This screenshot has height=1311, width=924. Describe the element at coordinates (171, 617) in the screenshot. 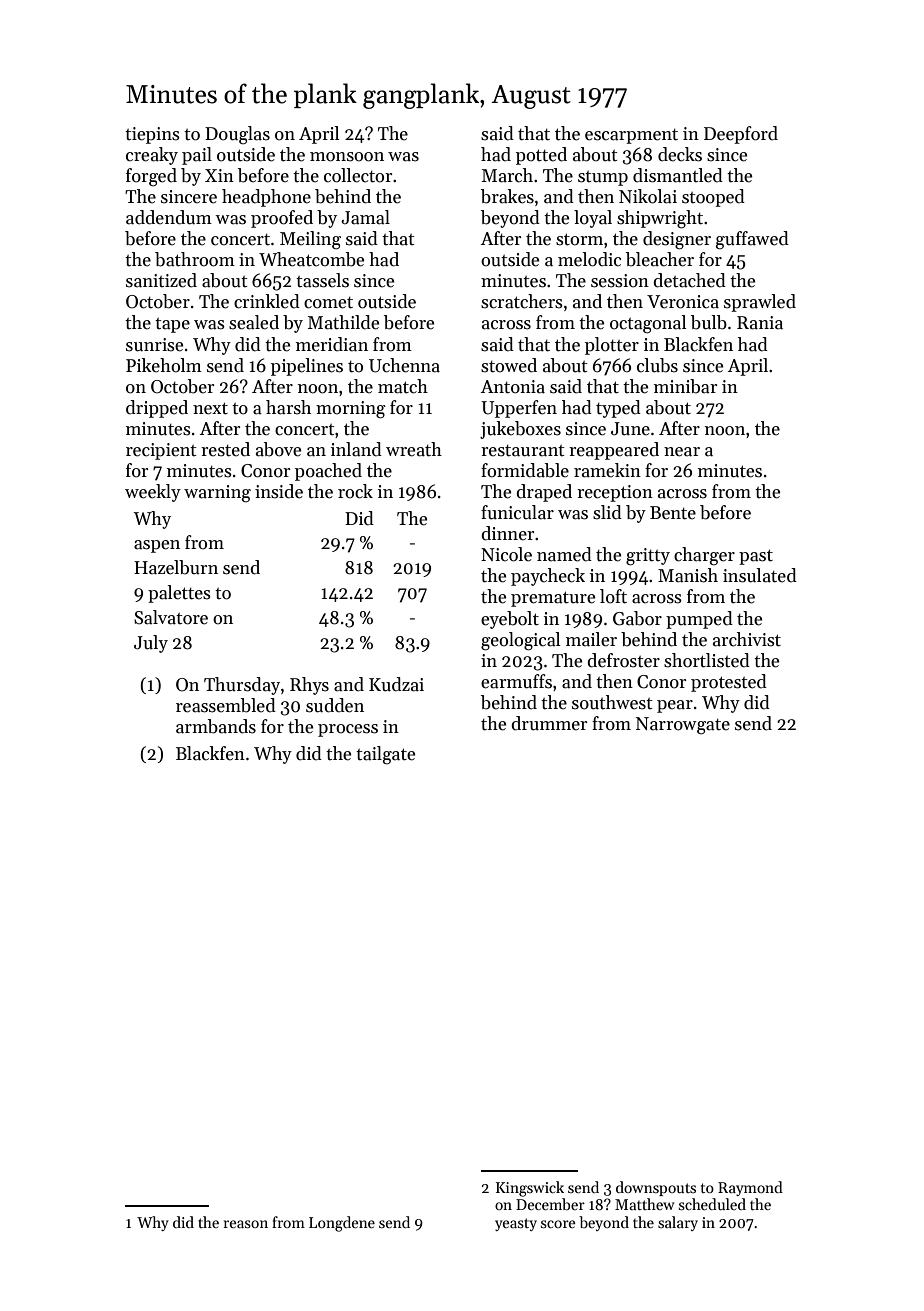

I see `Salvatore` at that location.
